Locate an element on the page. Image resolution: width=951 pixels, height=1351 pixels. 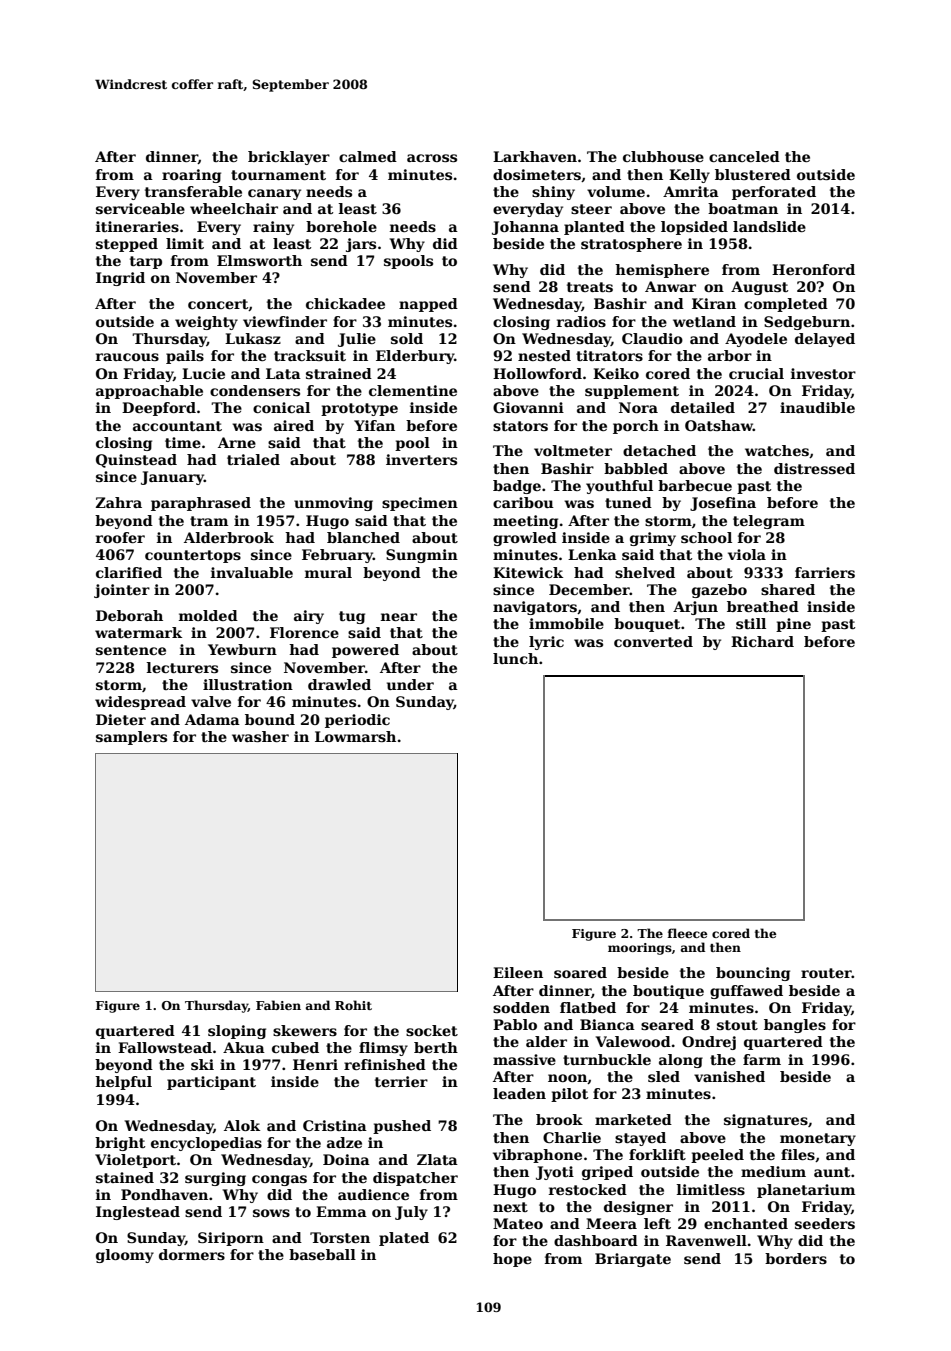
distressed is located at coordinates (814, 468).
